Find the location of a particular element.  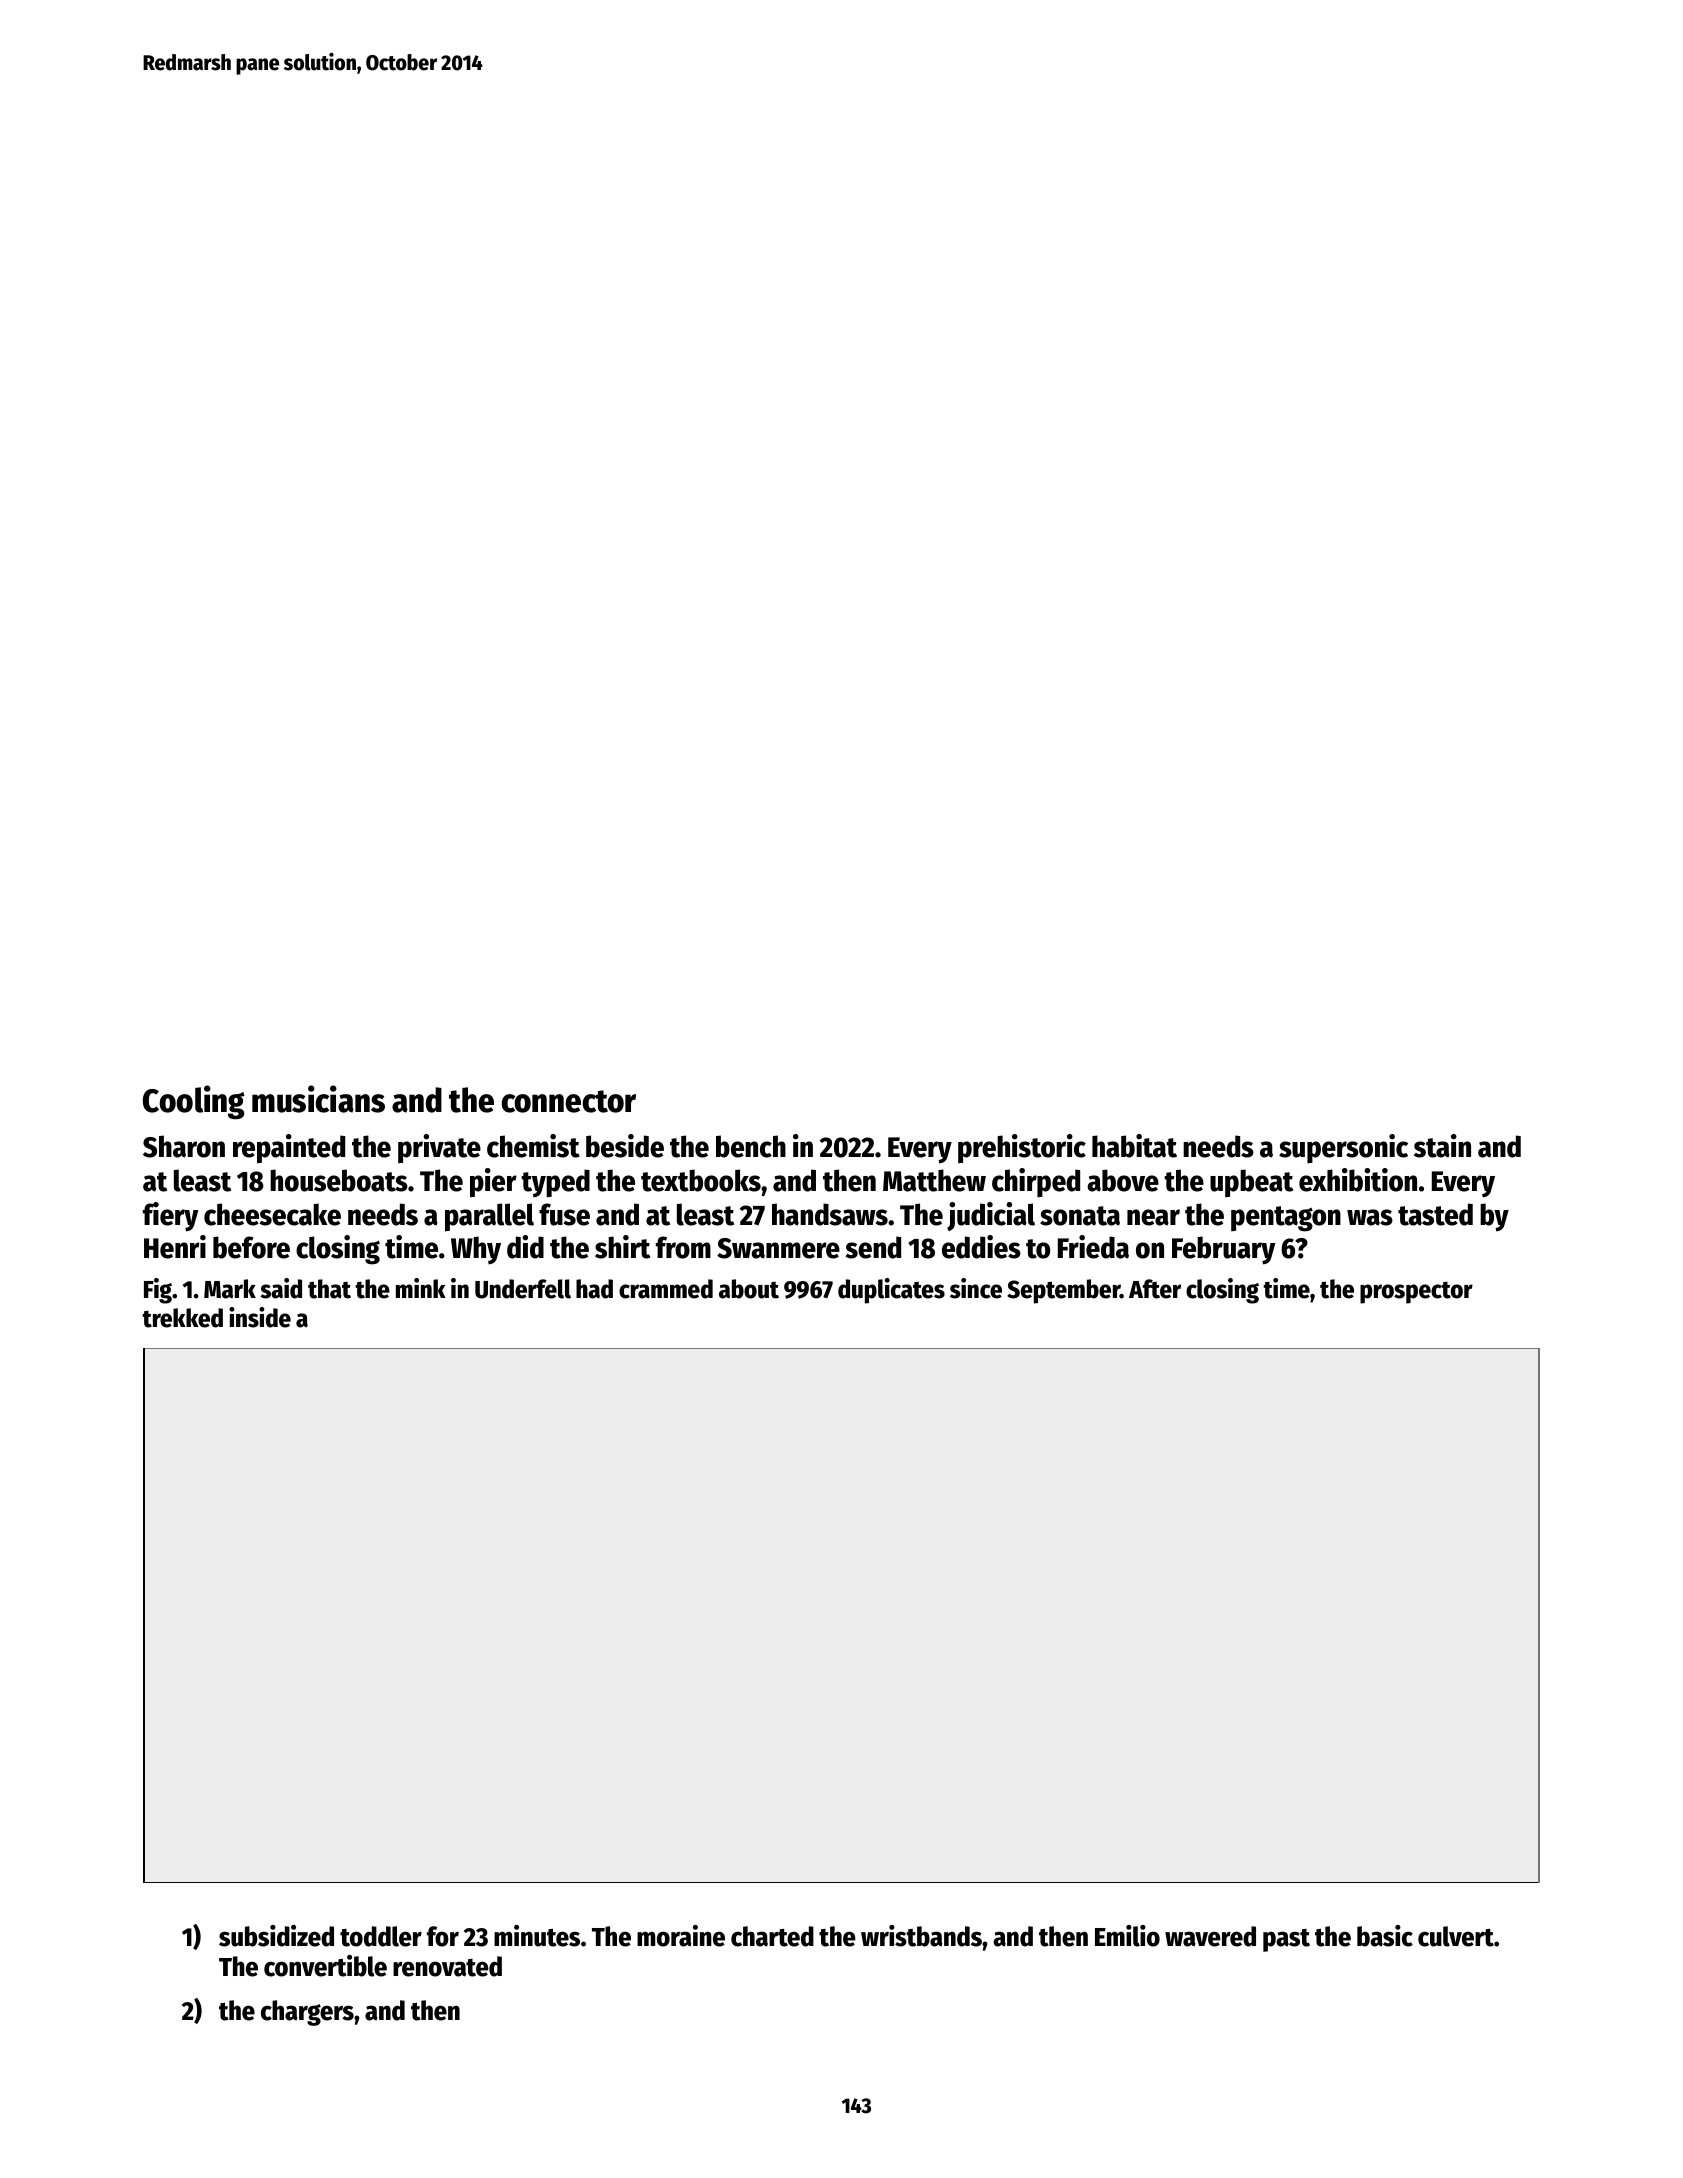

prehistoric is located at coordinates (1022, 1148).
